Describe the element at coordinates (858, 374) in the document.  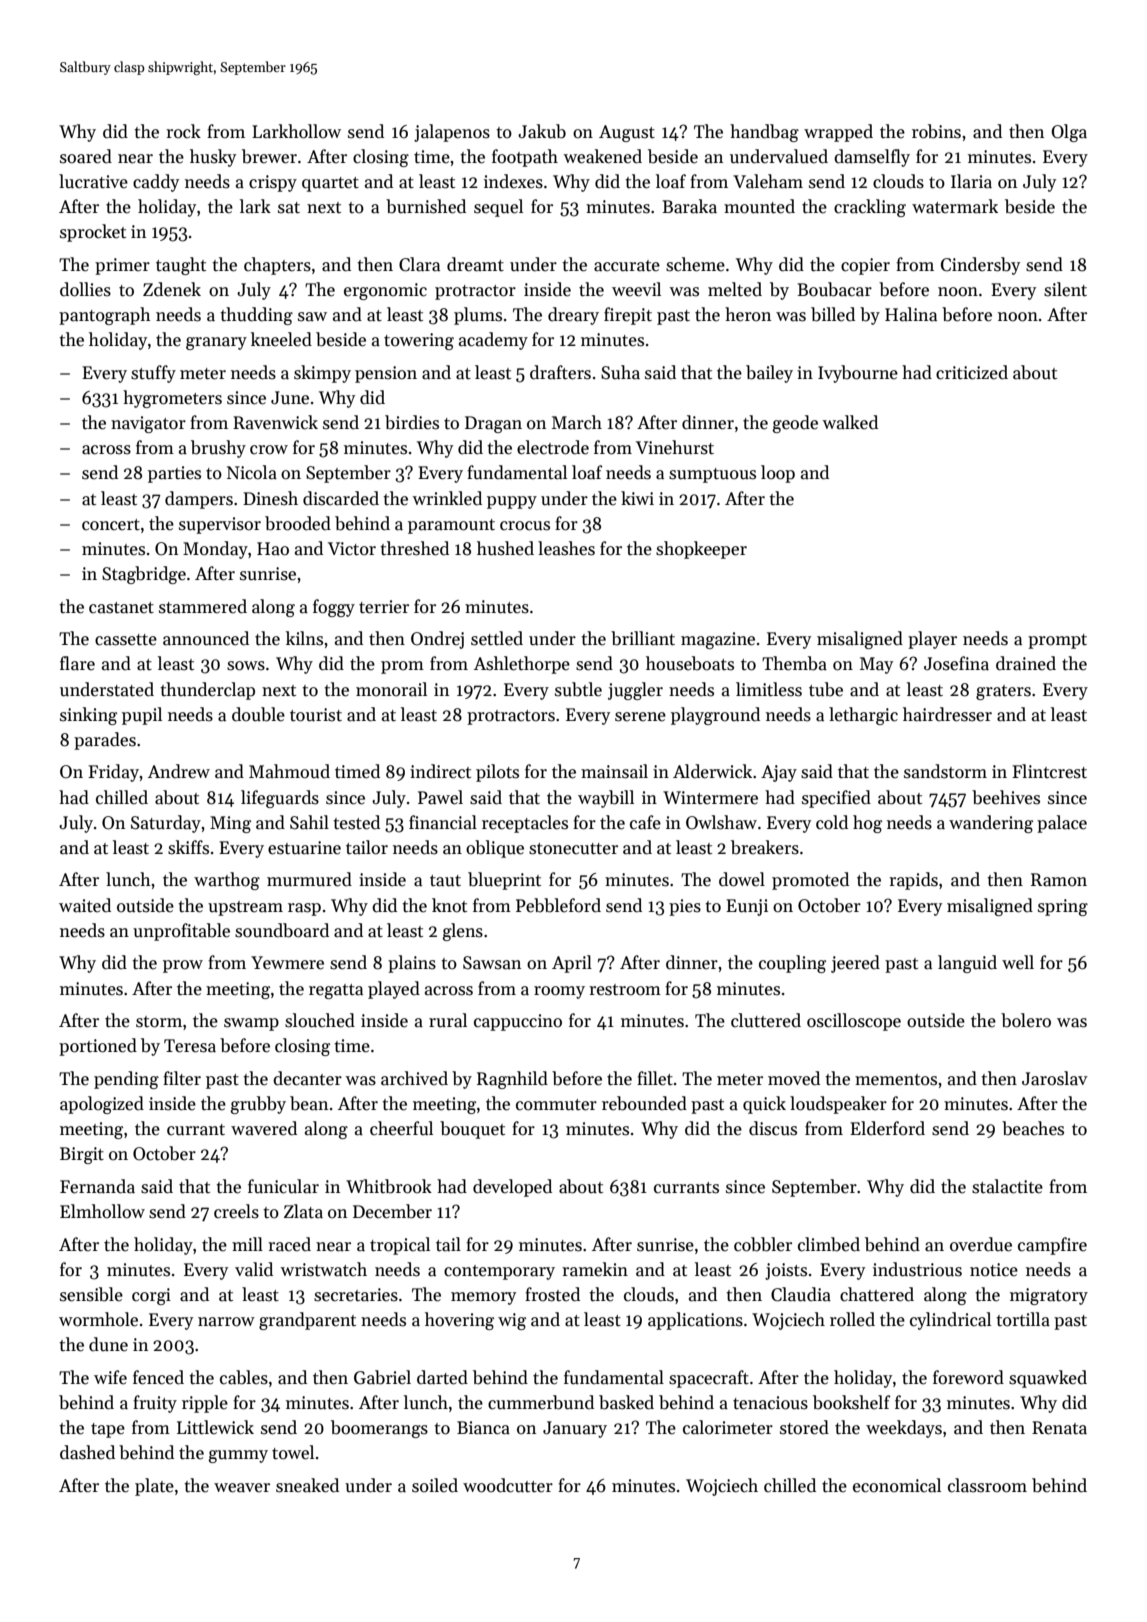
I see `Ivybourne` at that location.
